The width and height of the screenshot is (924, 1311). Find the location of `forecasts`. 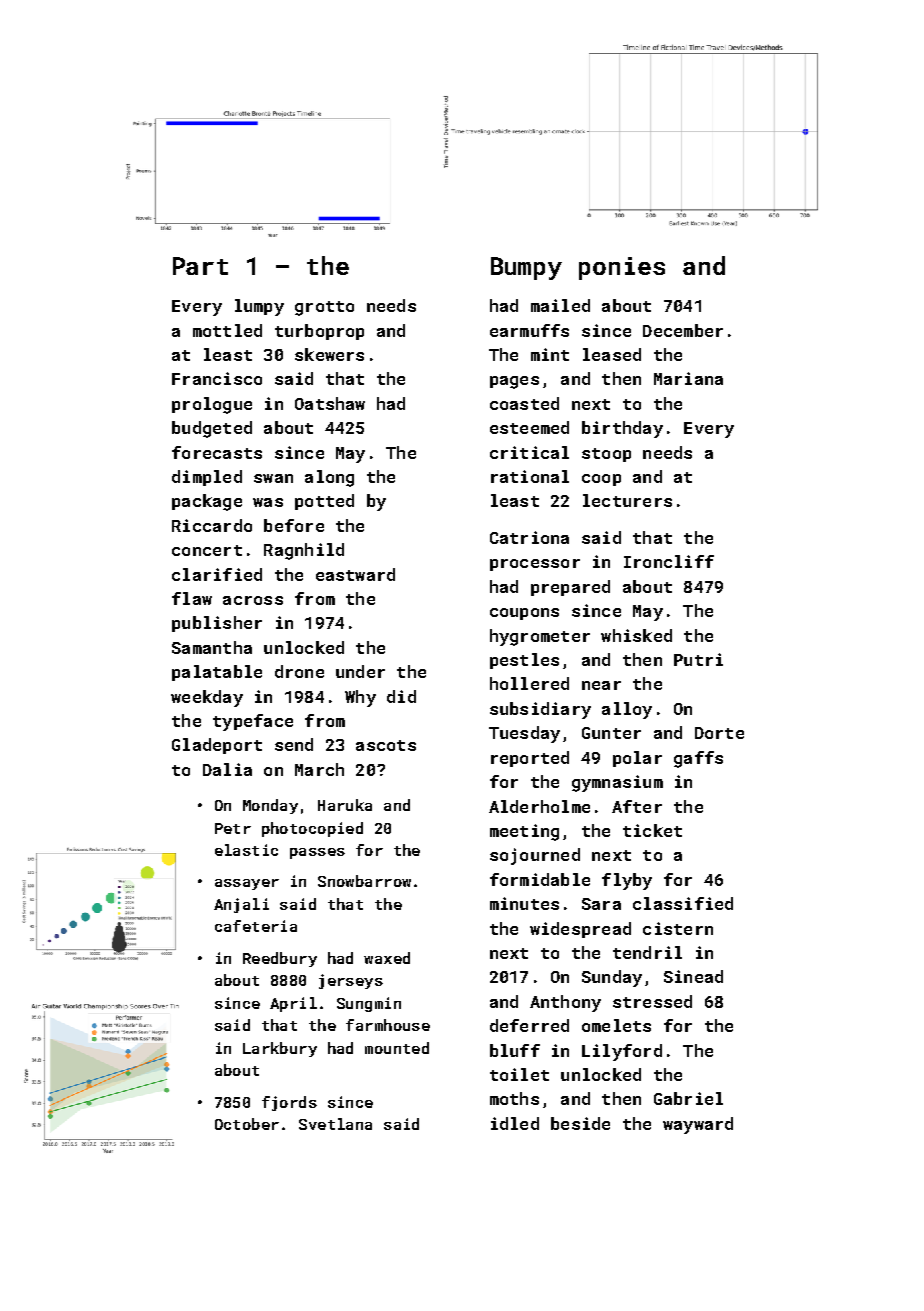

forecasts is located at coordinates (217, 452).
